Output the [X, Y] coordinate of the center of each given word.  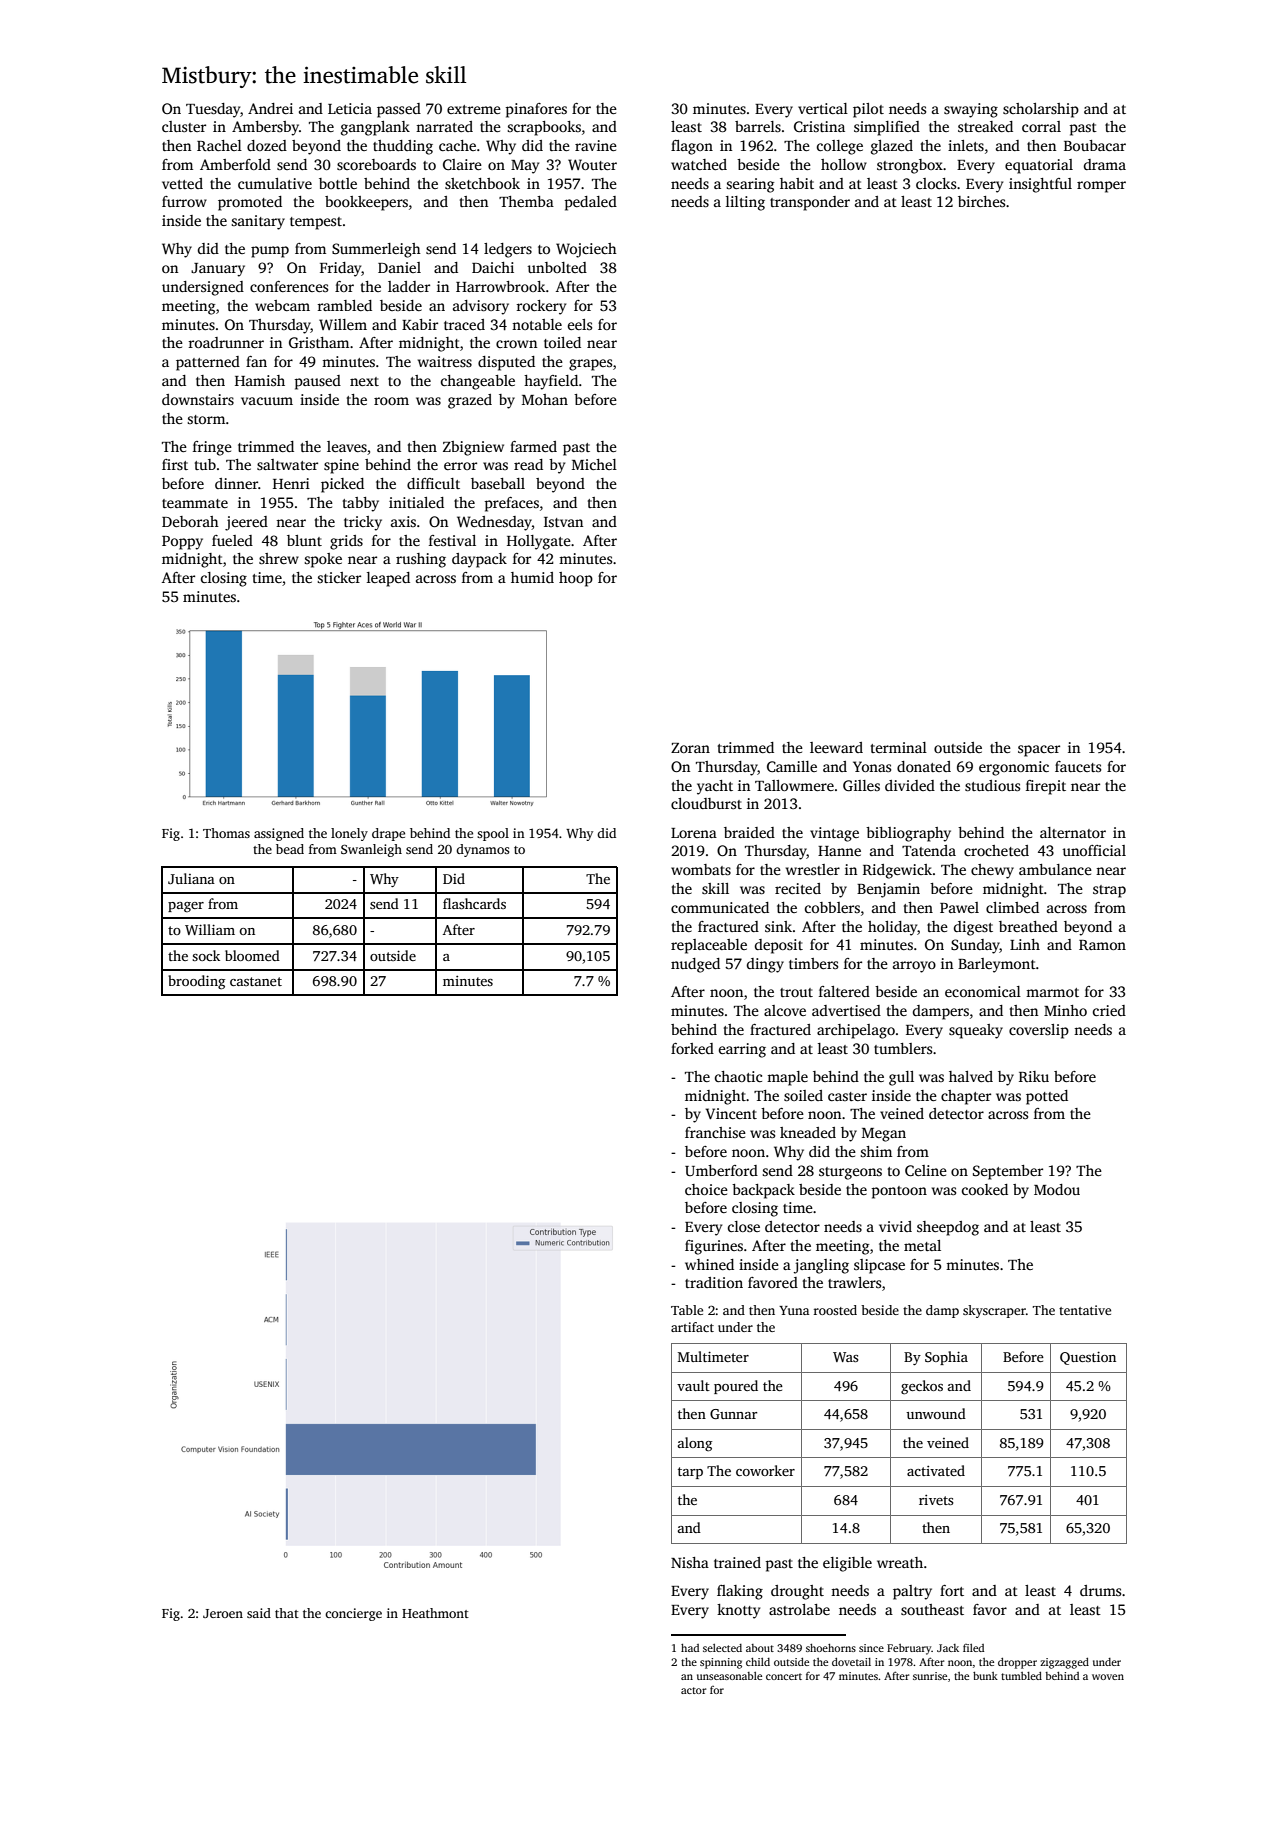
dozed [267, 145]
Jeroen [223, 1613]
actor [693, 1690]
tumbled [1021, 1676]
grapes [590, 365]
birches [981, 201]
